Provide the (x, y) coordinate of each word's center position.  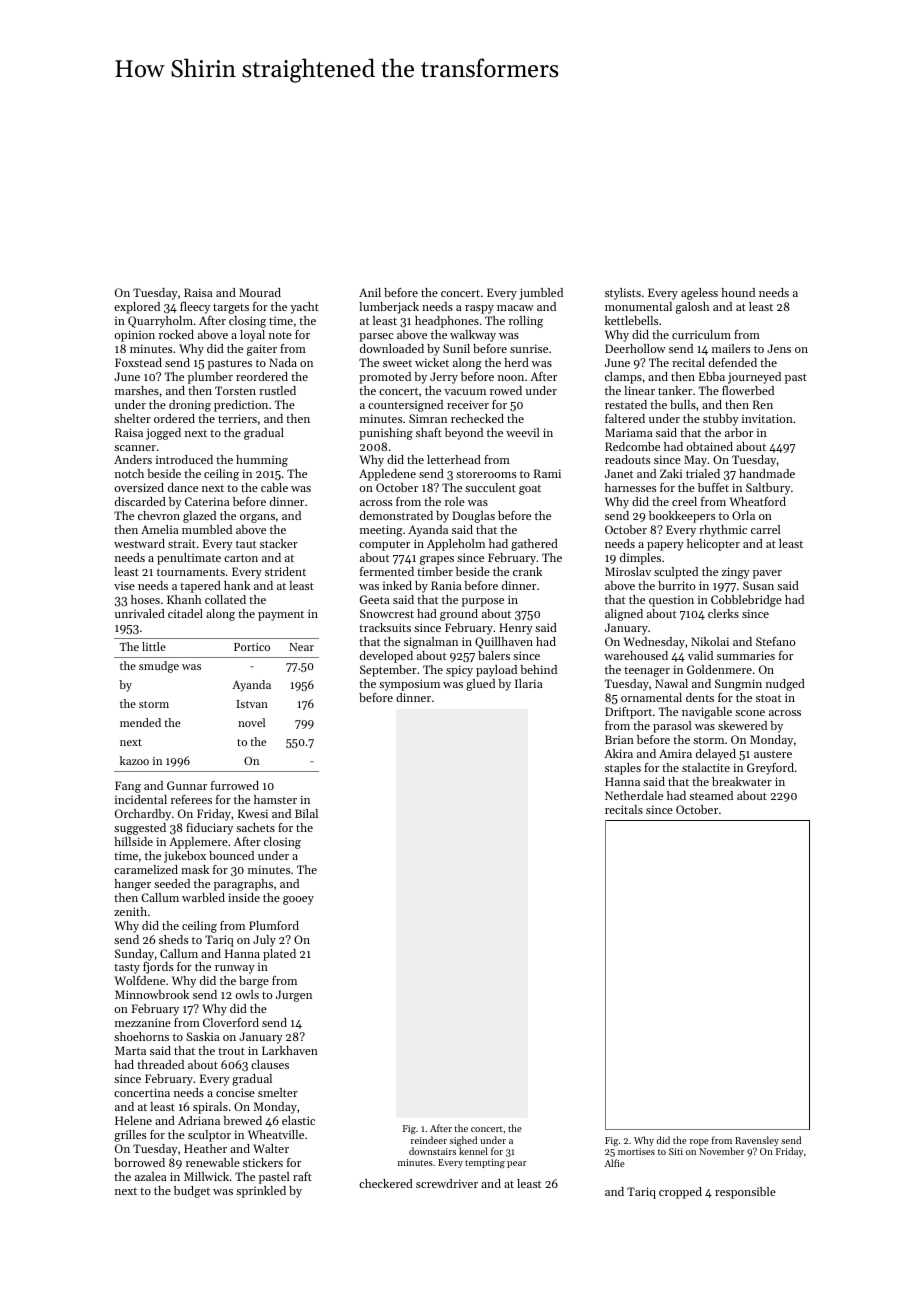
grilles (130, 1136)
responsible (745, 1193)
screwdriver (447, 1183)
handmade (767, 473)
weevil (523, 432)
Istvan (252, 704)
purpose (483, 602)
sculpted (676, 573)
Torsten (235, 390)
